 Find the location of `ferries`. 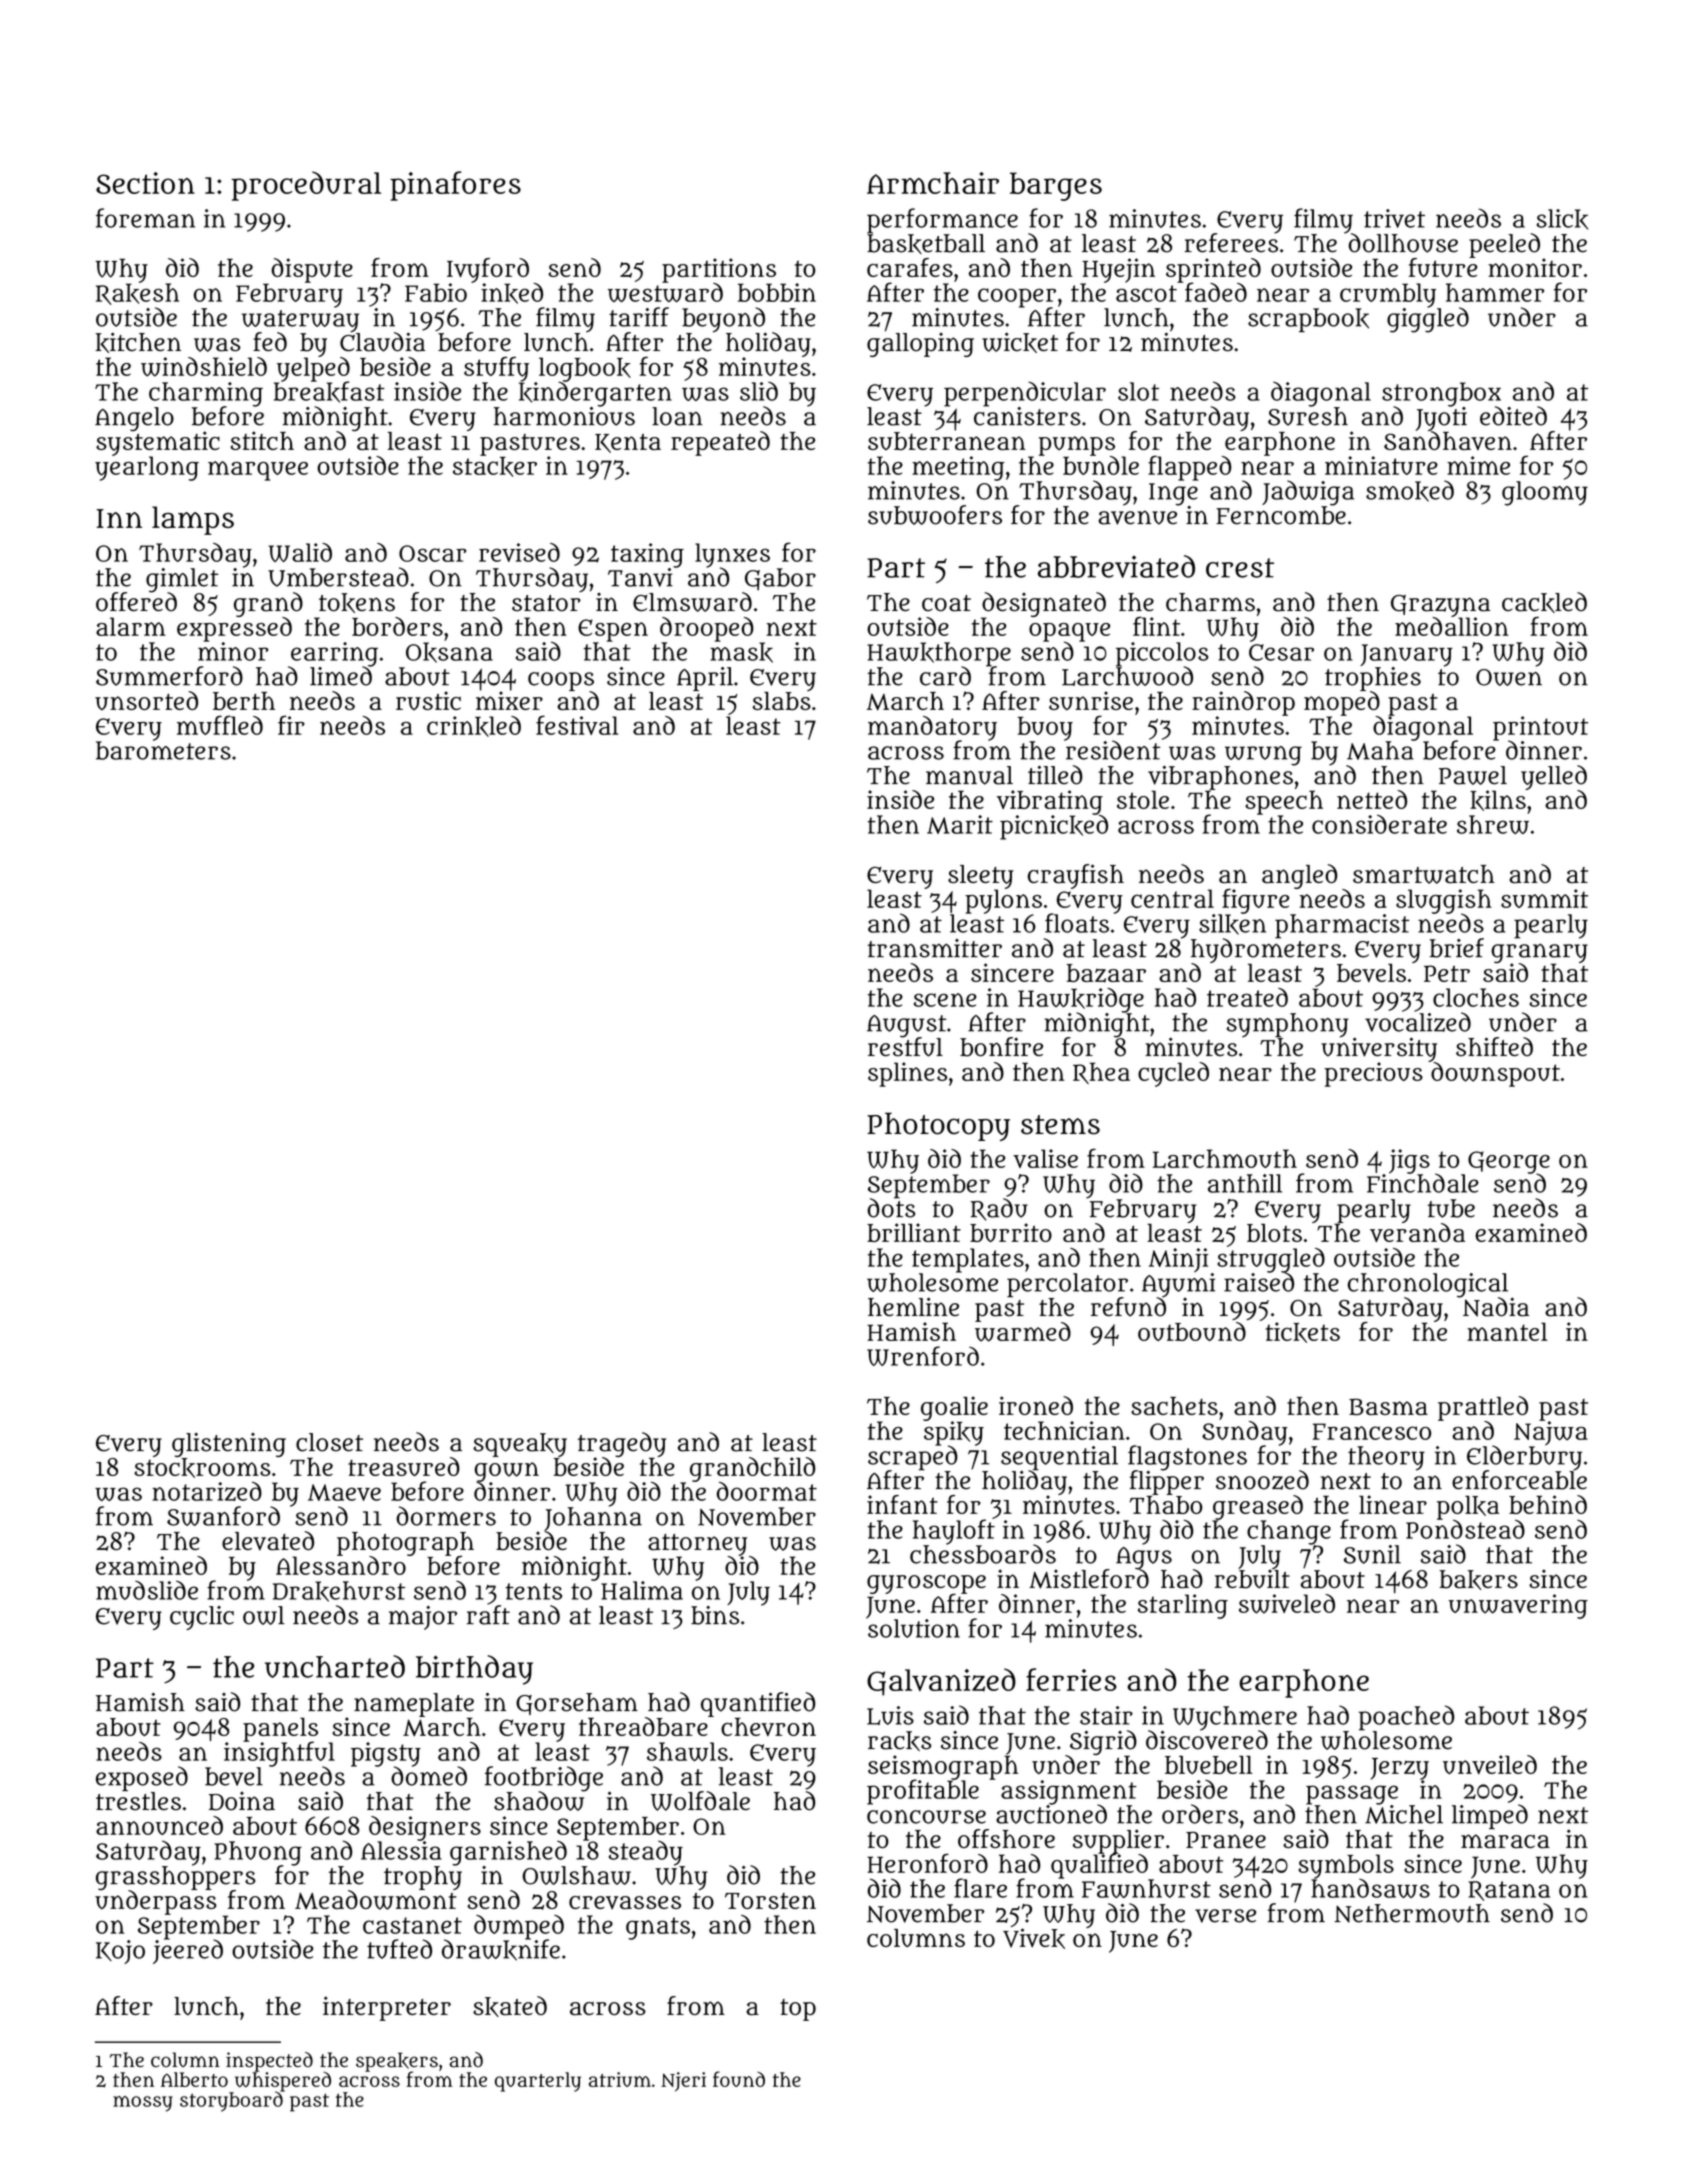

ferries is located at coordinates (1071, 1679).
